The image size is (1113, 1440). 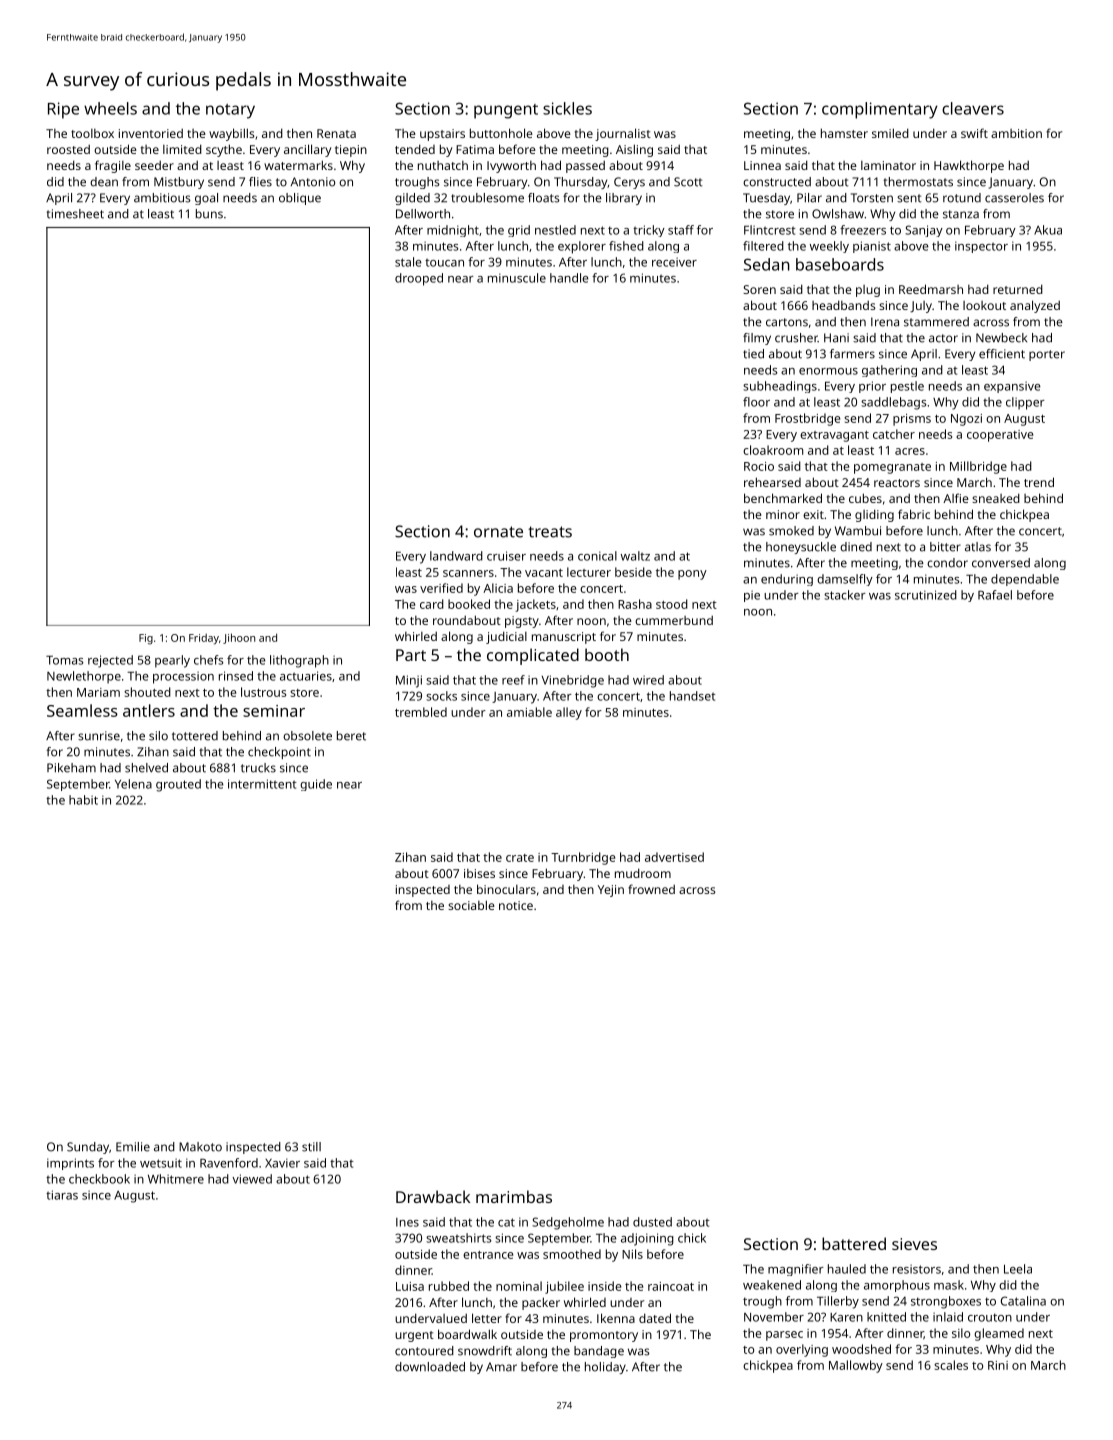 I want to click on stacker, so click(x=845, y=595).
